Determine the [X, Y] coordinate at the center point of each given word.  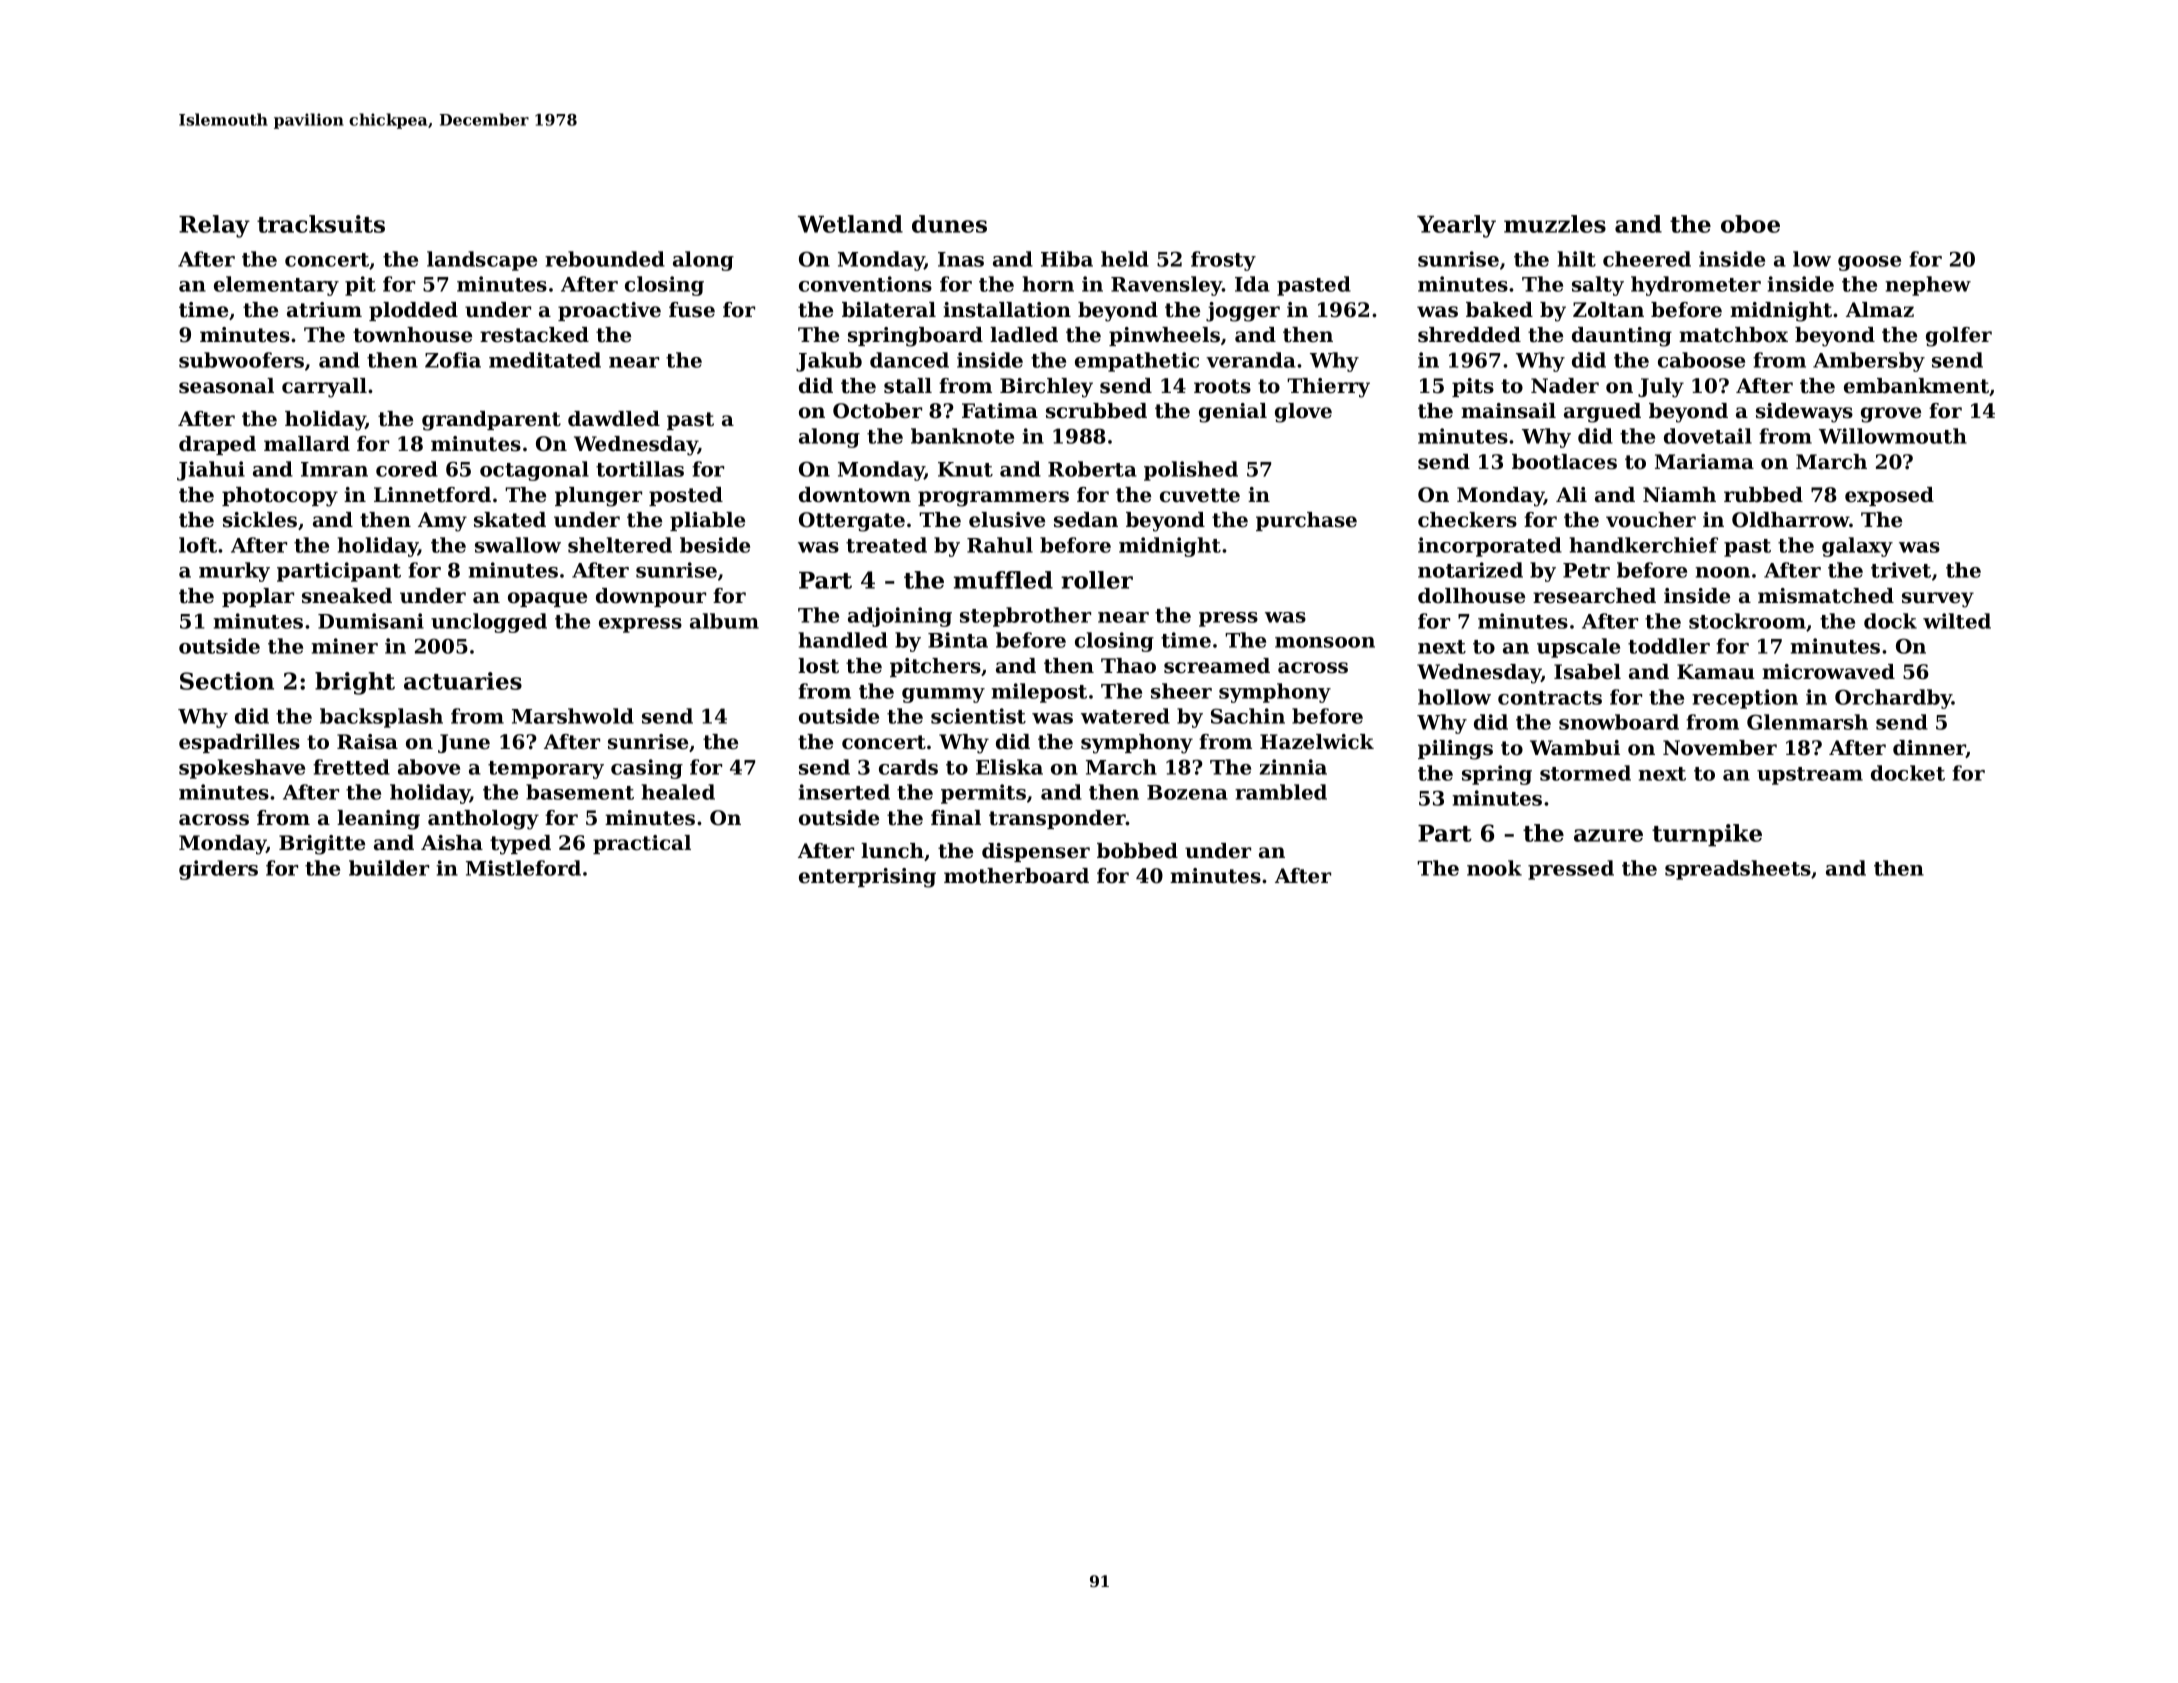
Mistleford [523, 868]
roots [1222, 386]
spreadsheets [1738, 870]
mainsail [1508, 411]
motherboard [1016, 876]
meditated [545, 360]
